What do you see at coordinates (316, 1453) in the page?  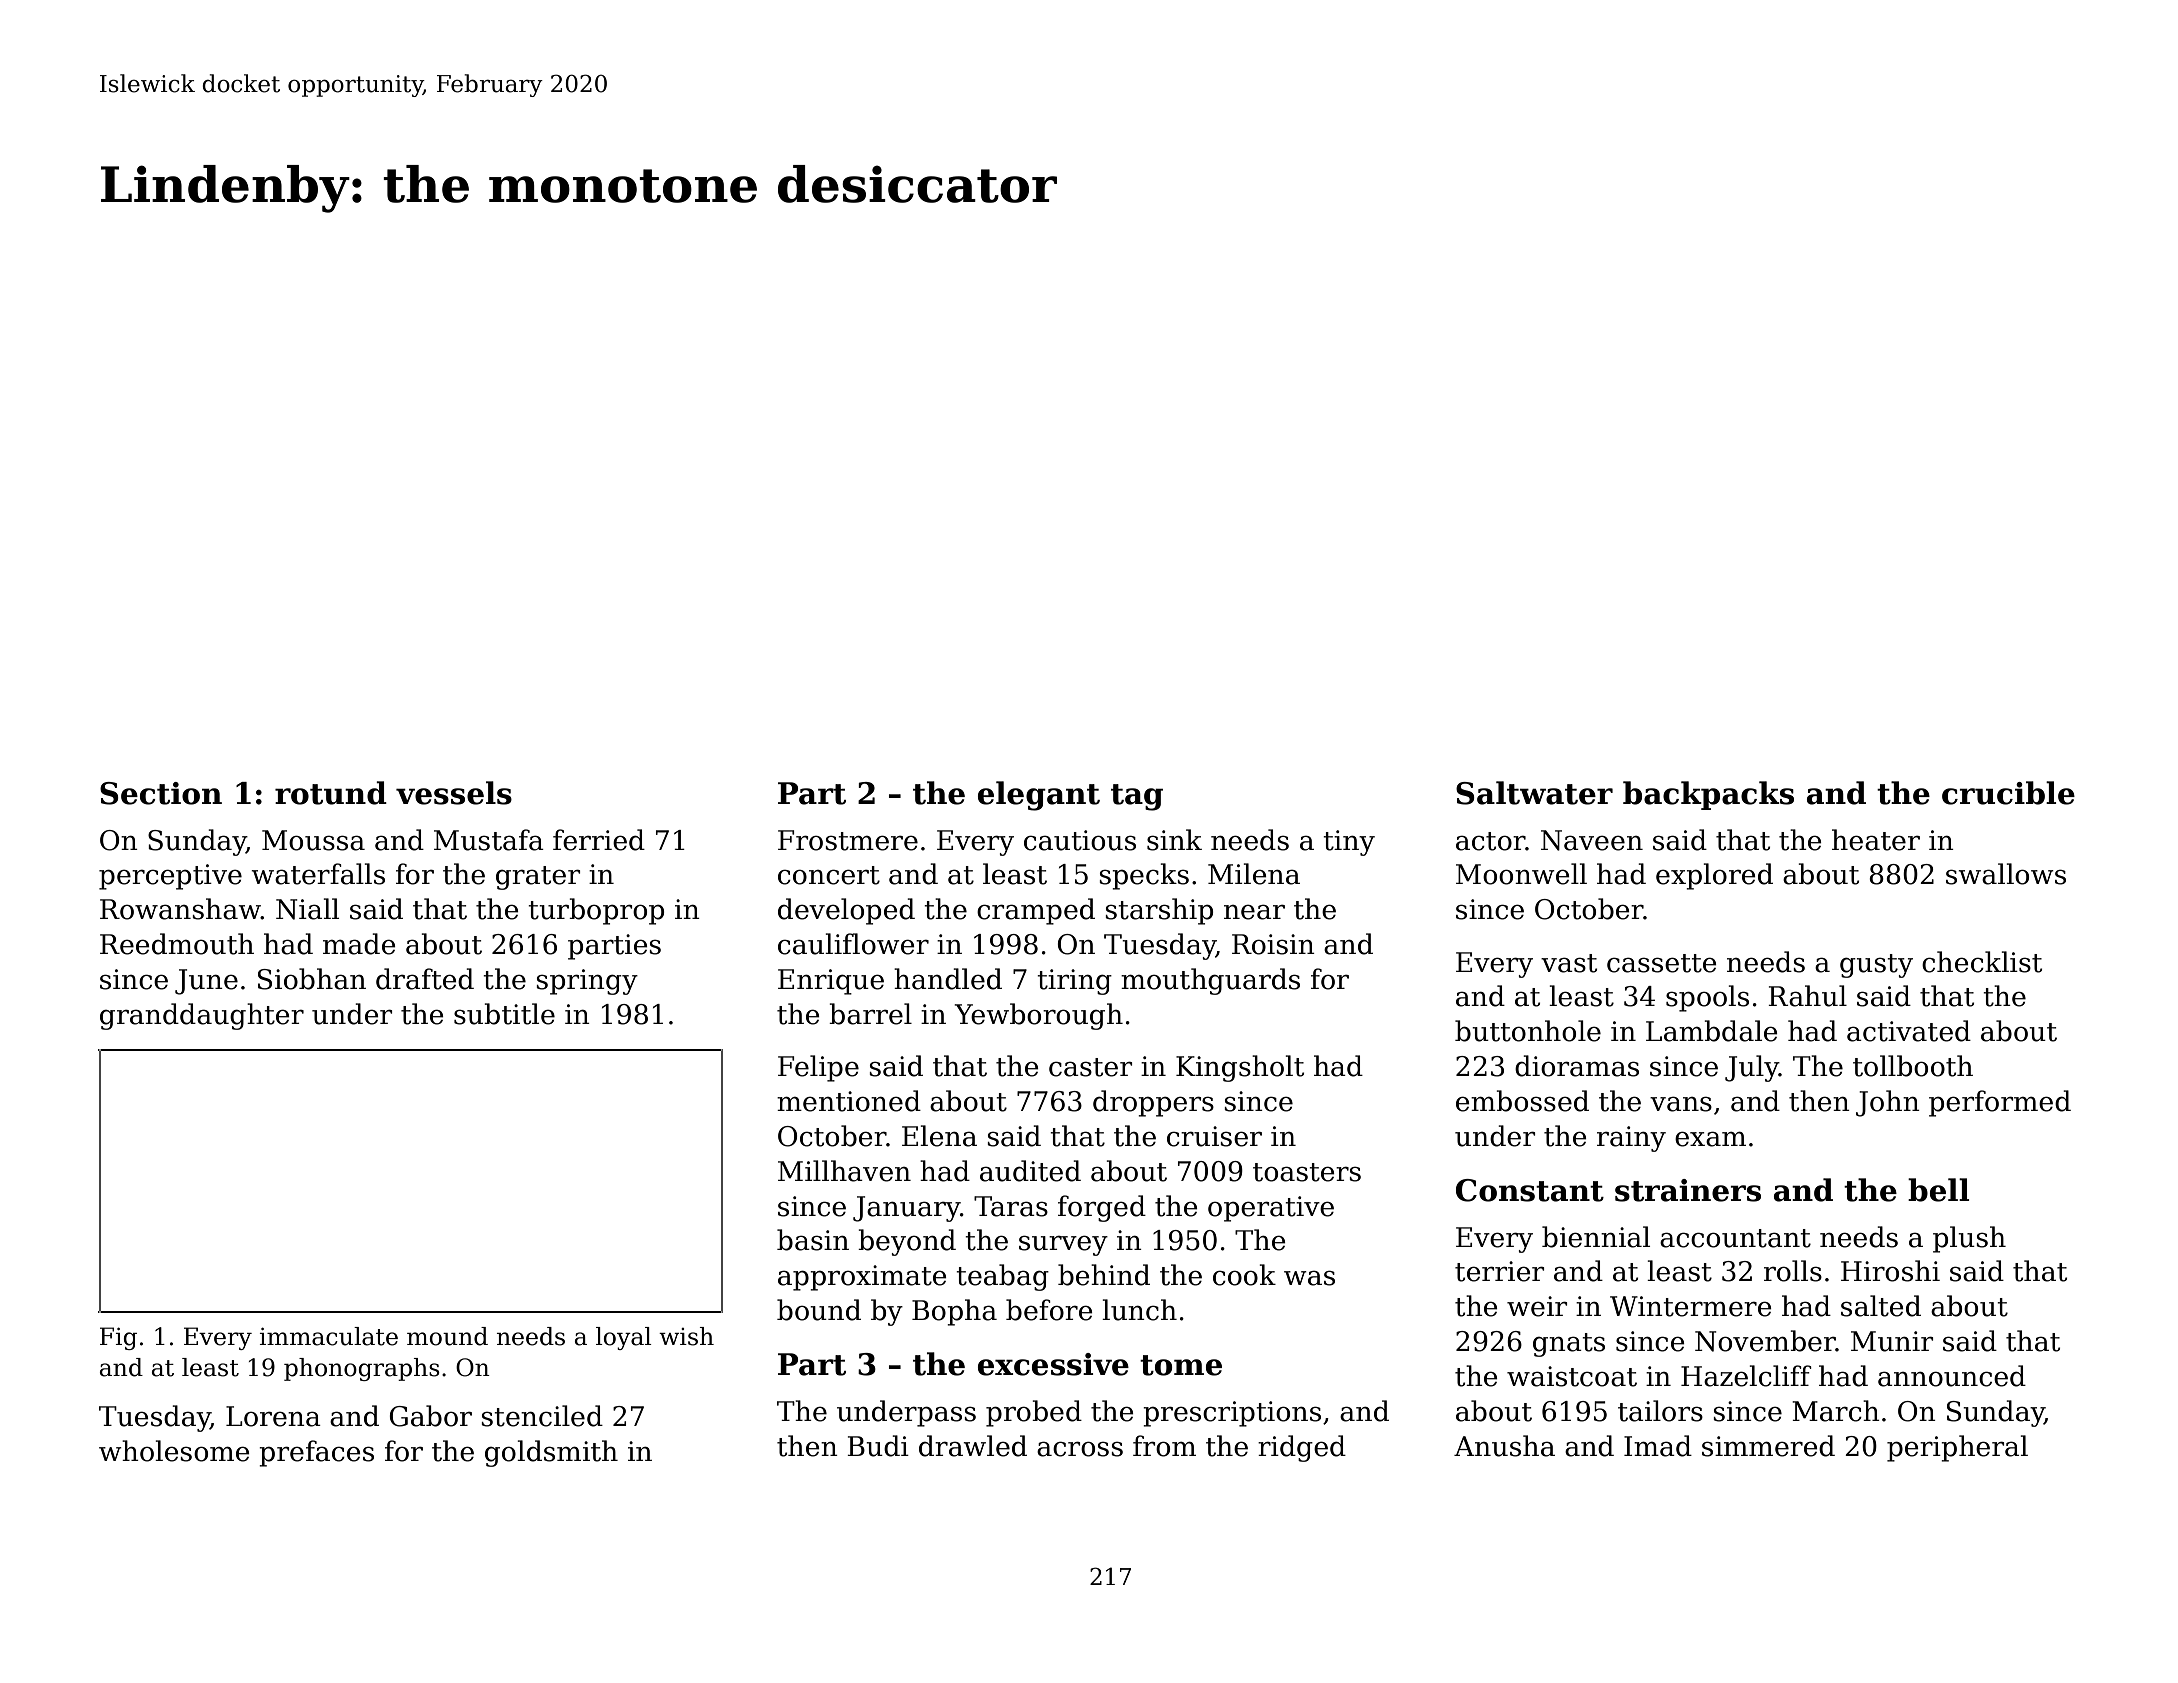 I see `prefaces` at bounding box center [316, 1453].
